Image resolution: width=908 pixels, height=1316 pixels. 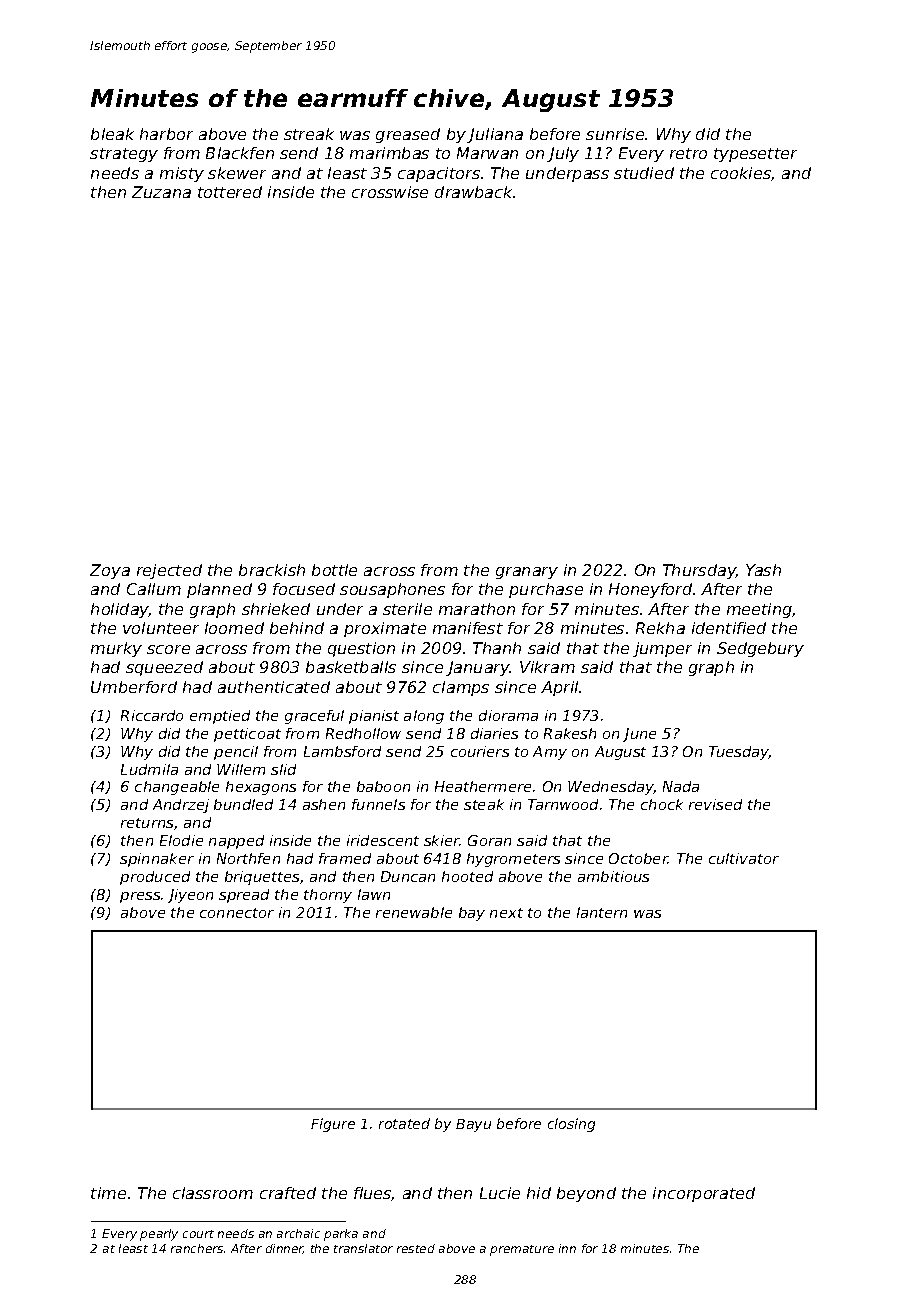 What do you see at coordinates (474, 192) in the document?
I see `drawback` at bounding box center [474, 192].
